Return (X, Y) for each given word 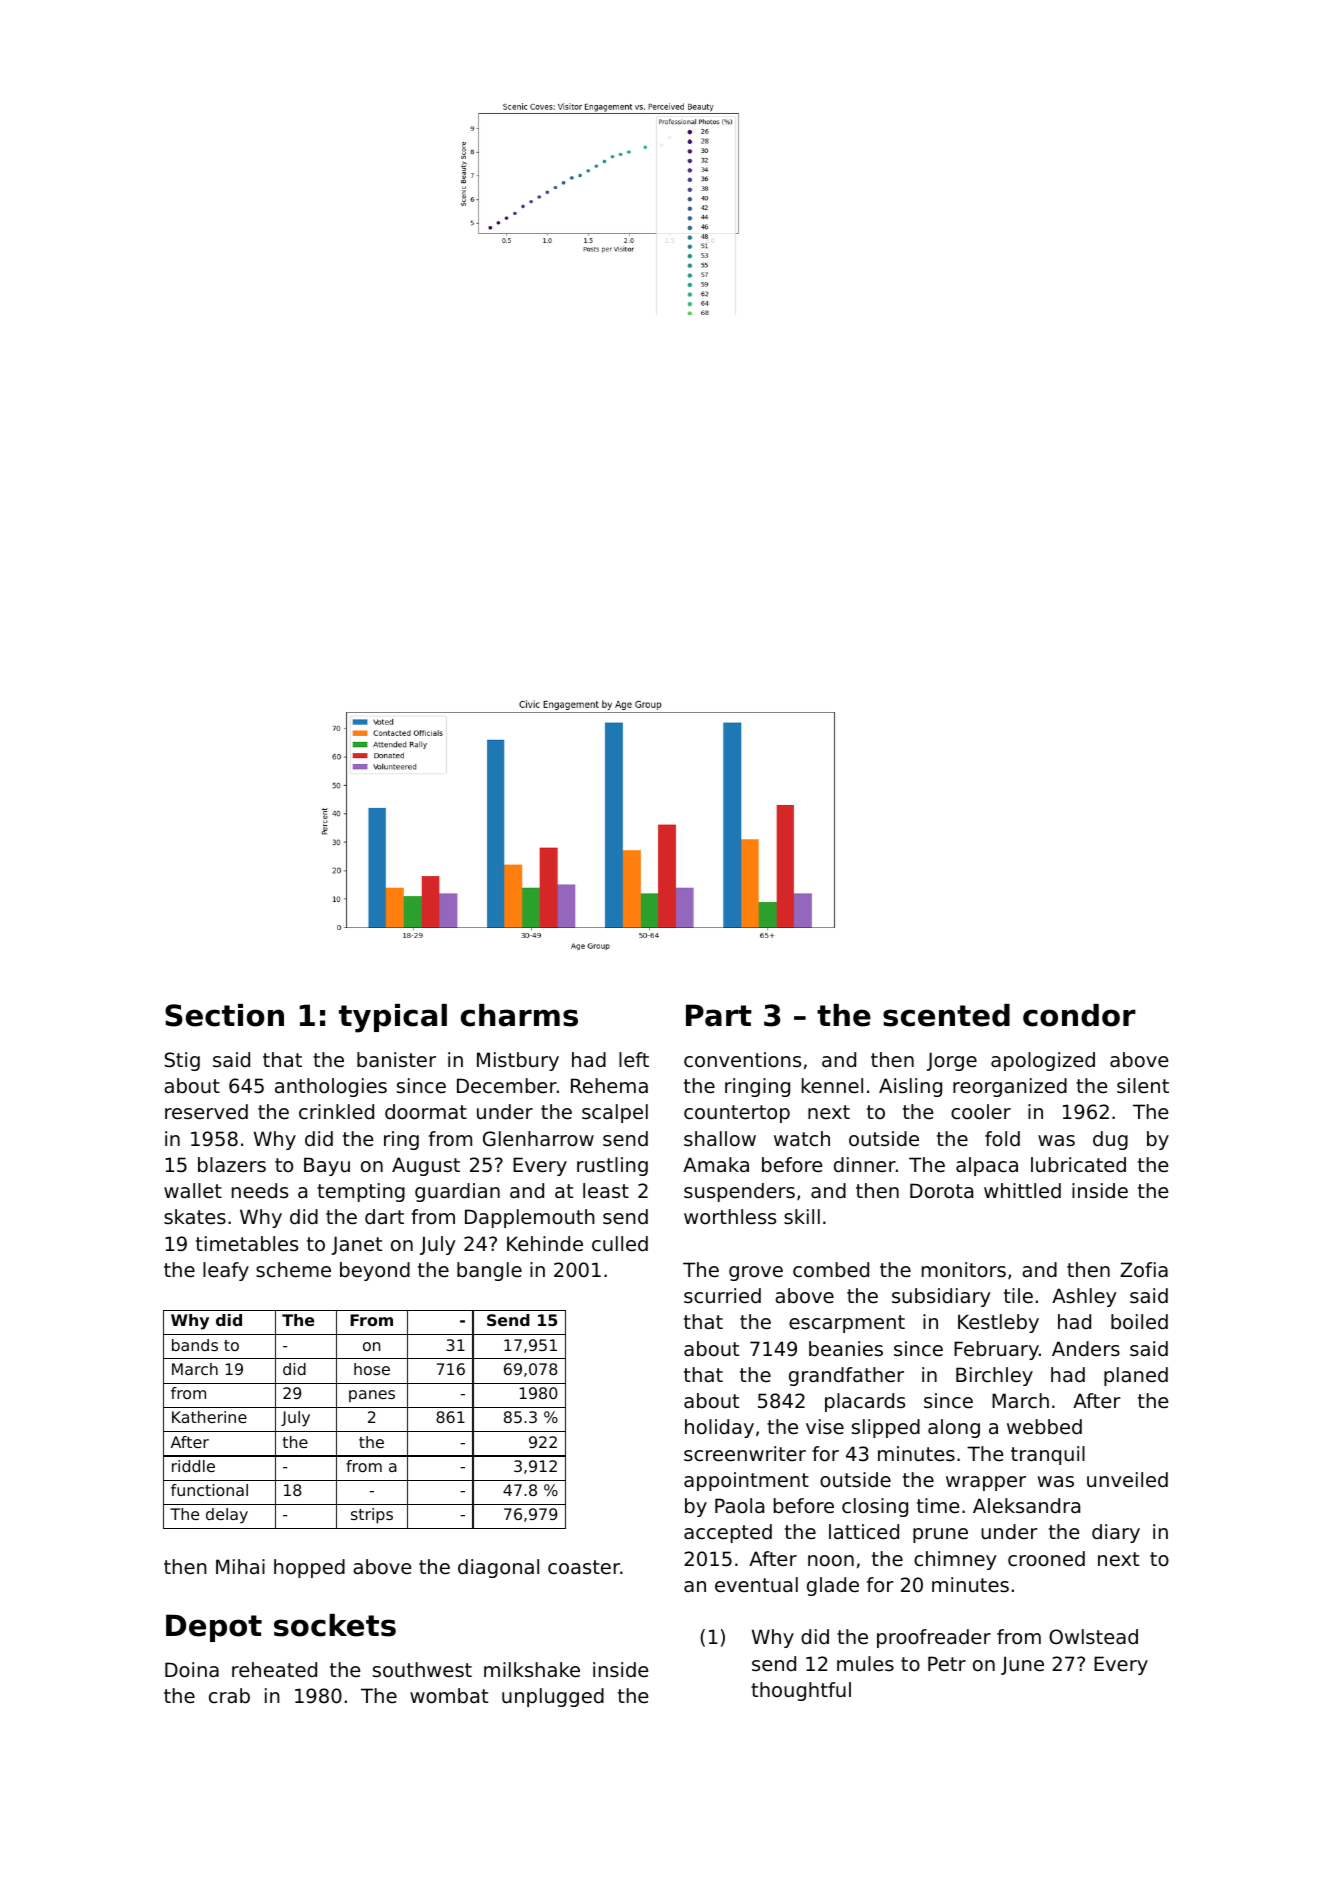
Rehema (609, 1086)
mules (865, 1664)
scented (946, 1015)
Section (224, 1015)
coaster (584, 1567)
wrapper (986, 1483)
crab (229, 1696)
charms (519, 1015)
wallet (193, 1191)
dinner (865, 1165)
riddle (193, 1466)
